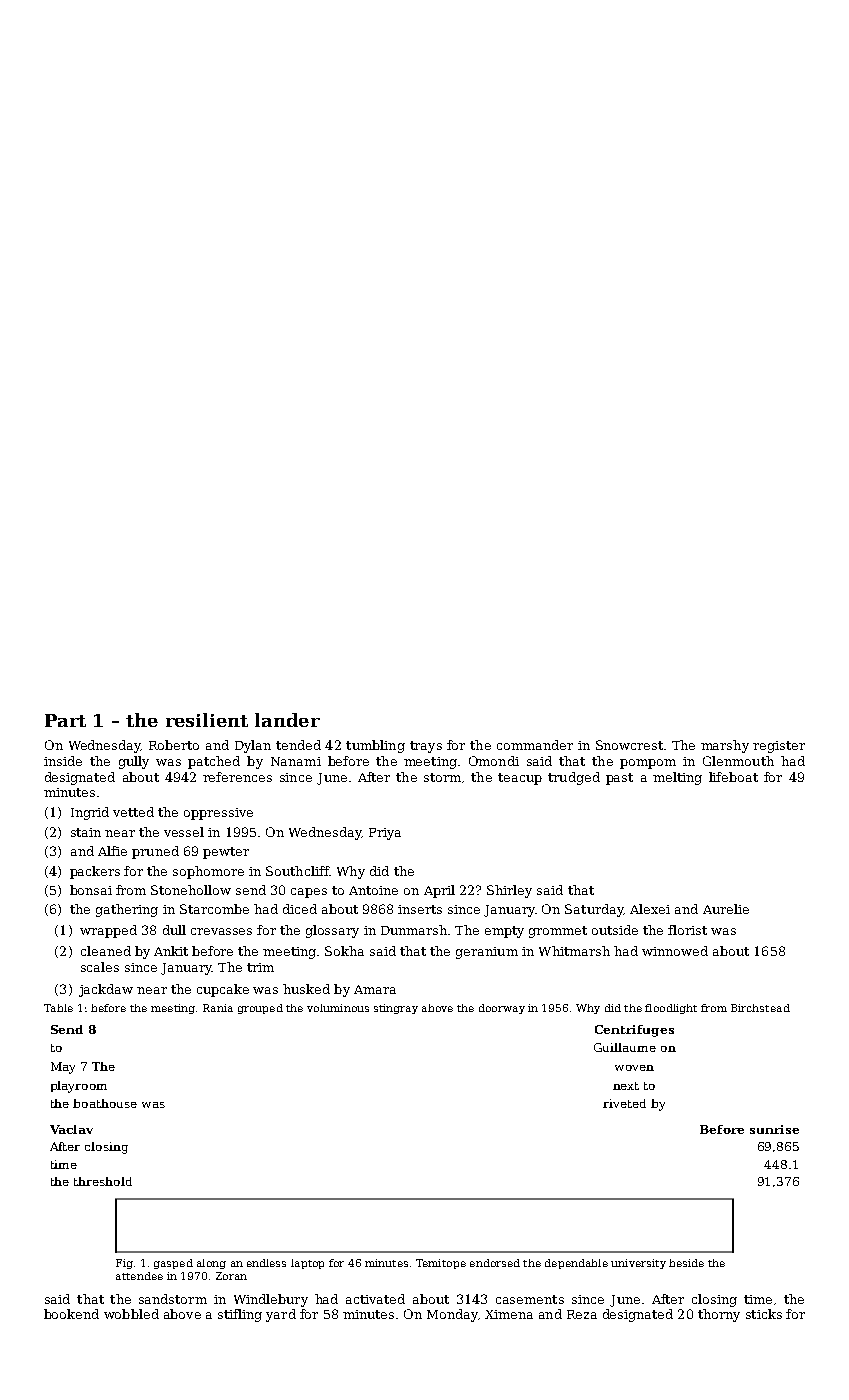 Image resolution: width=849 pixels, height=1400 pixels. I want to click on boathouse, so click(105, 1103).
